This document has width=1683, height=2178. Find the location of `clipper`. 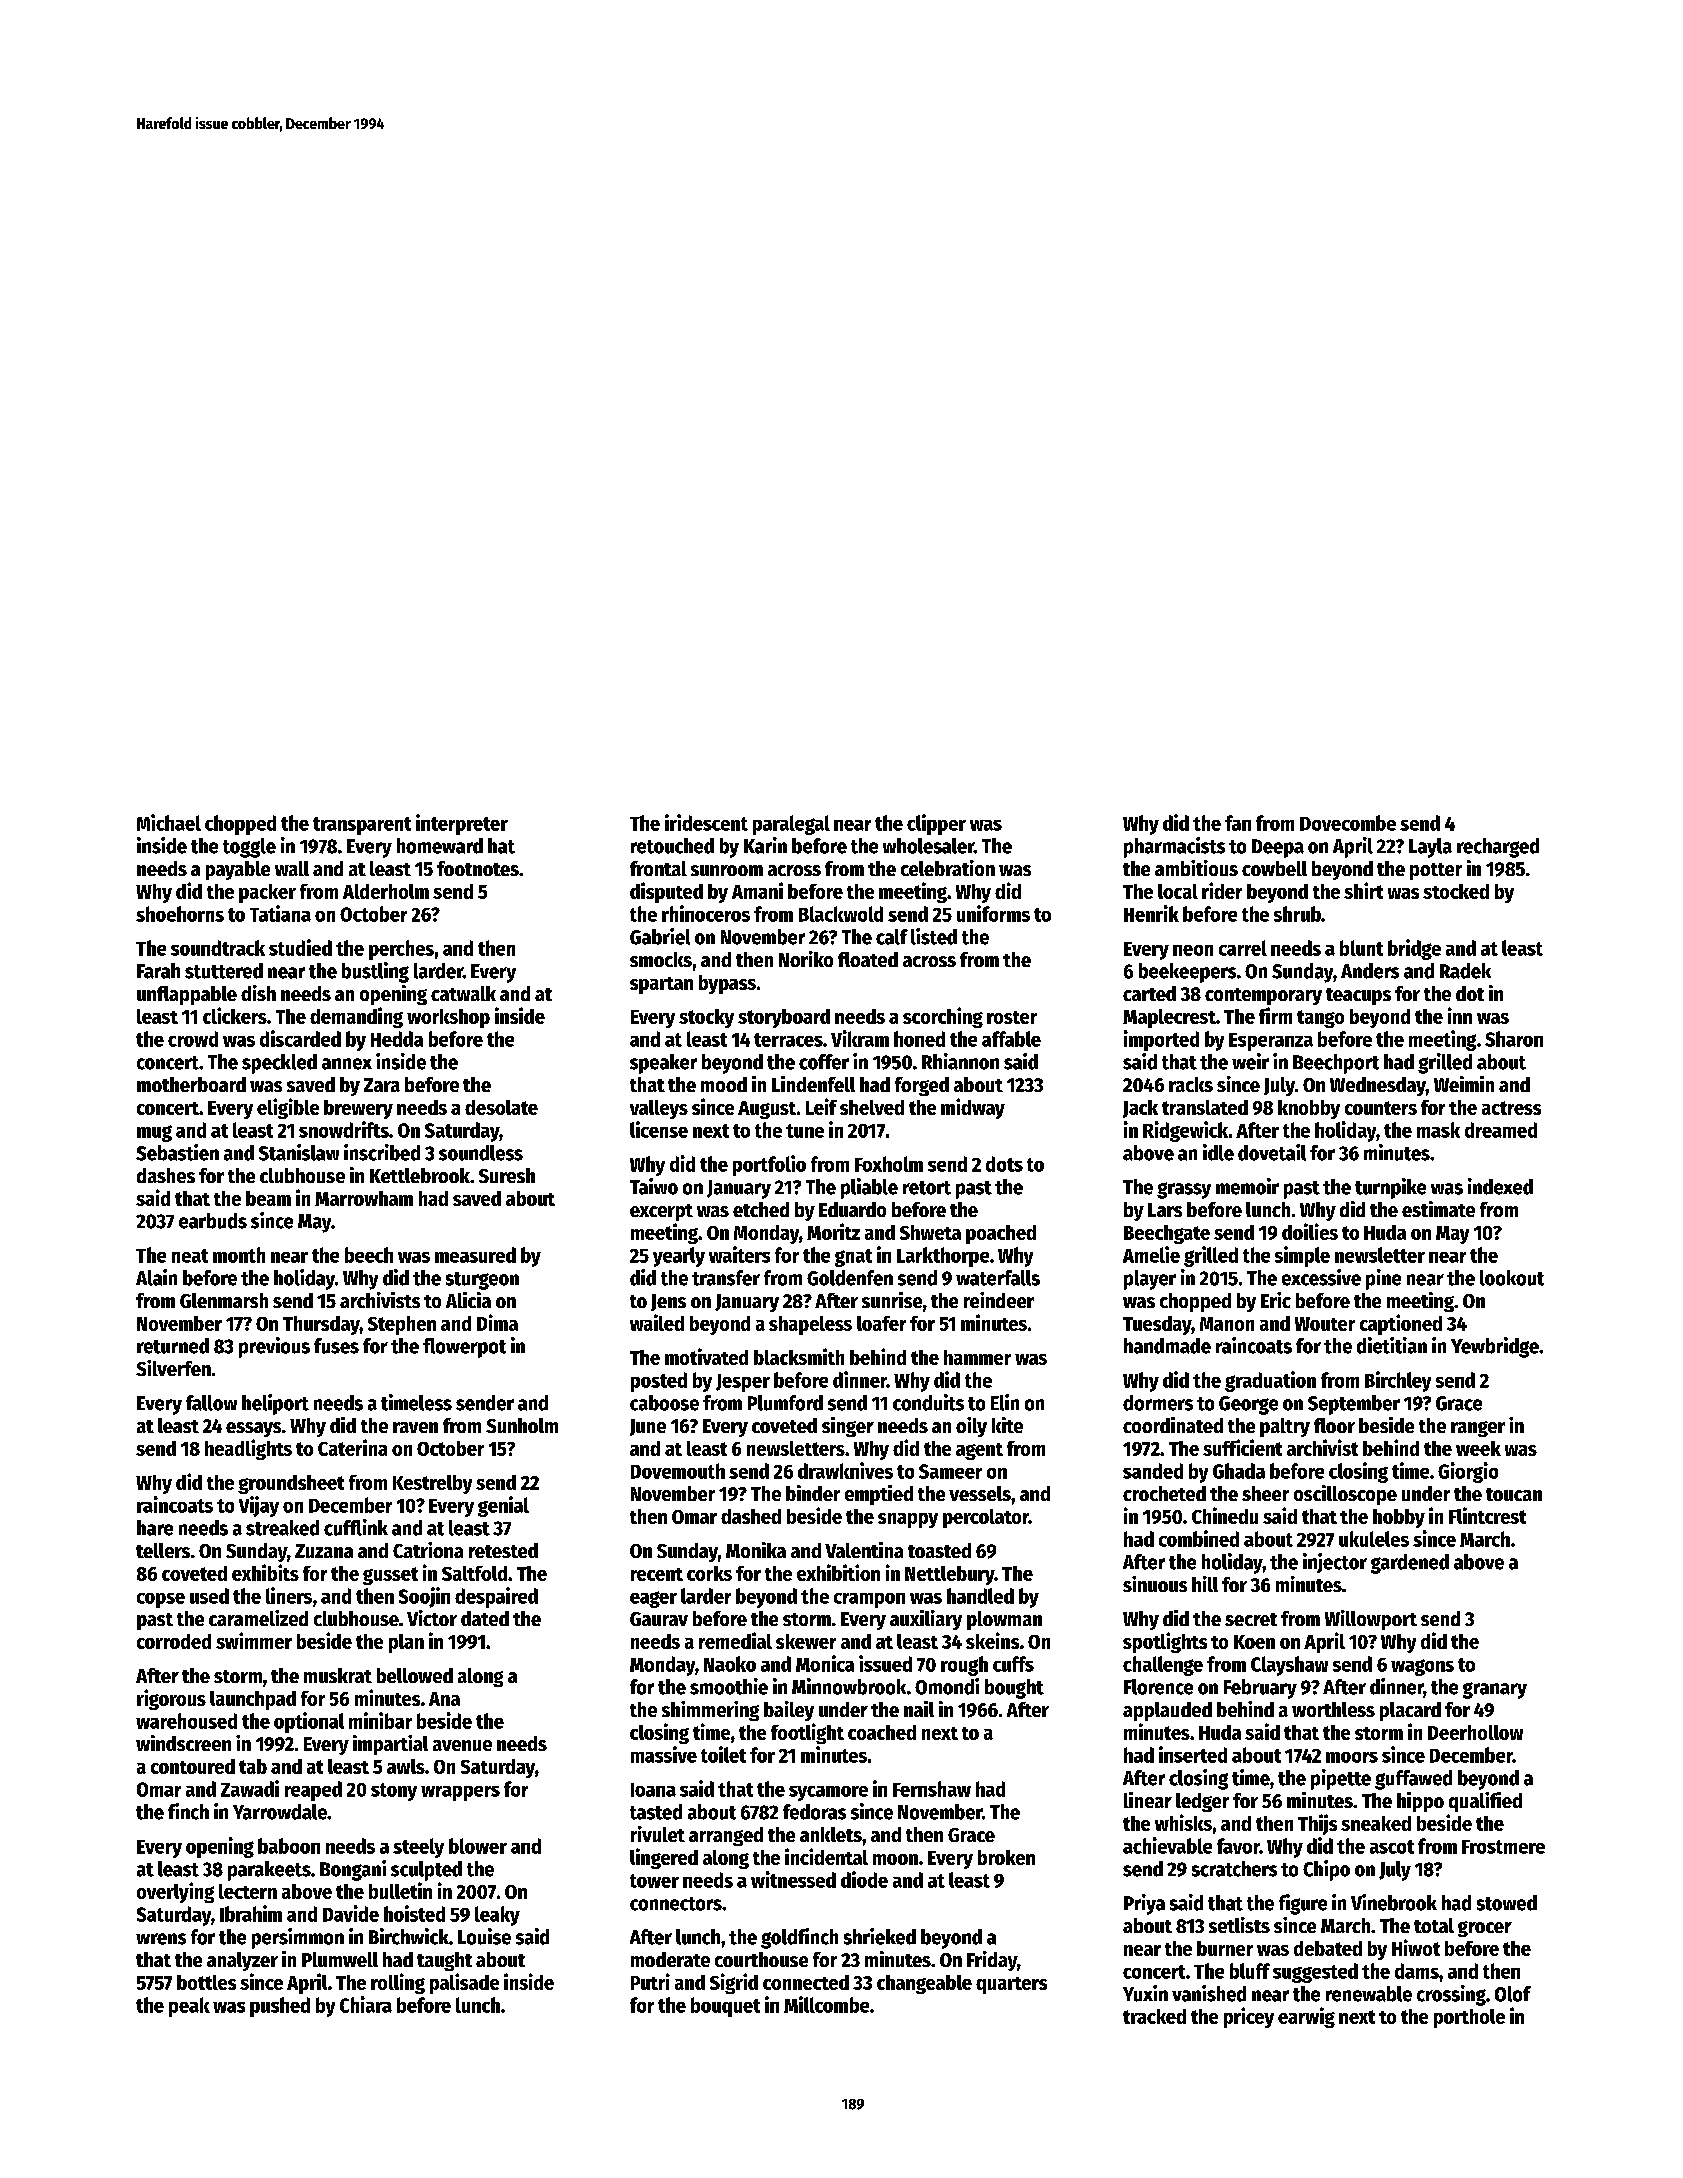

clipper is located at coordinates (936, 824).
